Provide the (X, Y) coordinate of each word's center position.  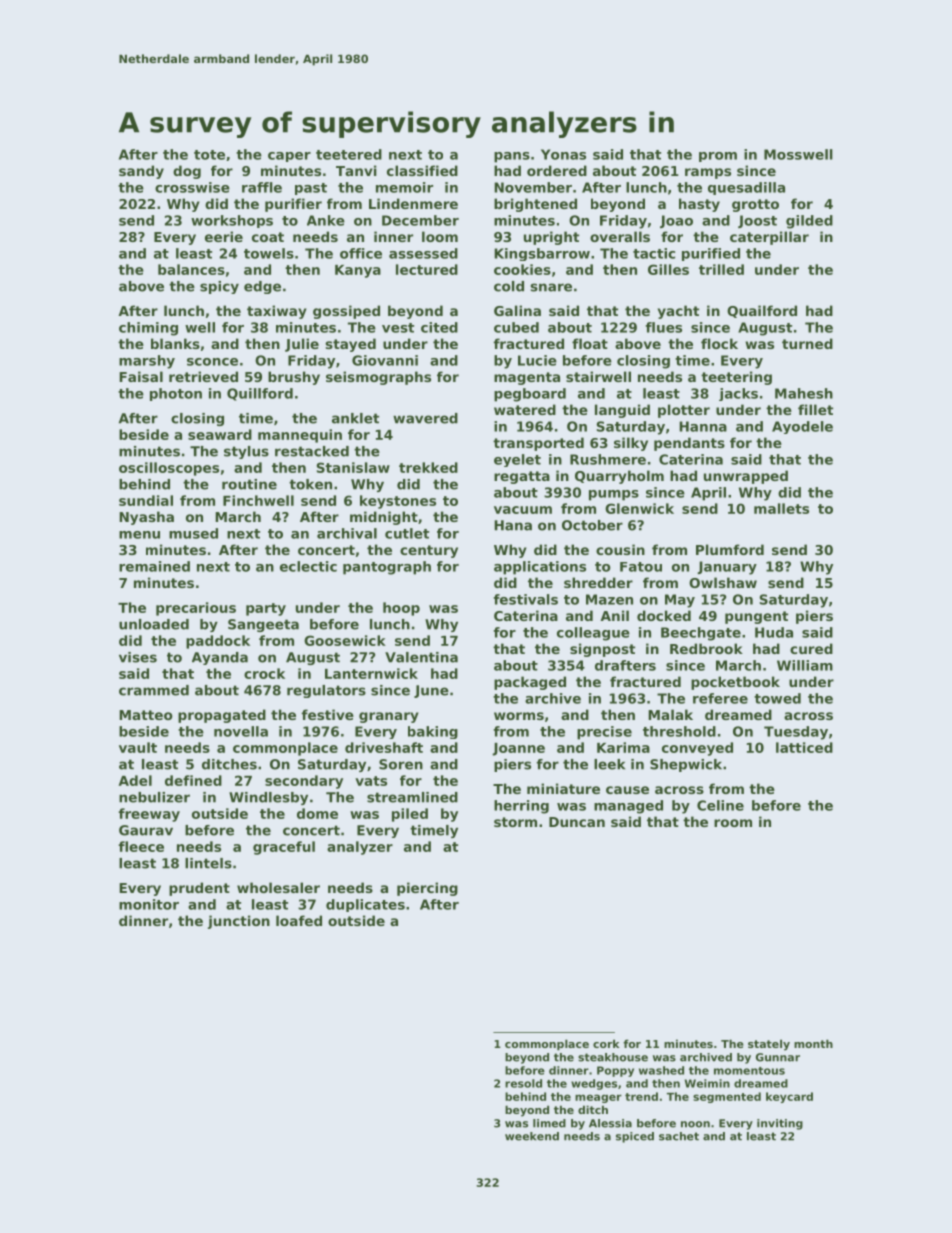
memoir (404, 187)
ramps (708, 173)
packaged (530, 683)
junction (239, 922)
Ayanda (220, 658)
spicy (219, 287)
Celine (720, 805)
